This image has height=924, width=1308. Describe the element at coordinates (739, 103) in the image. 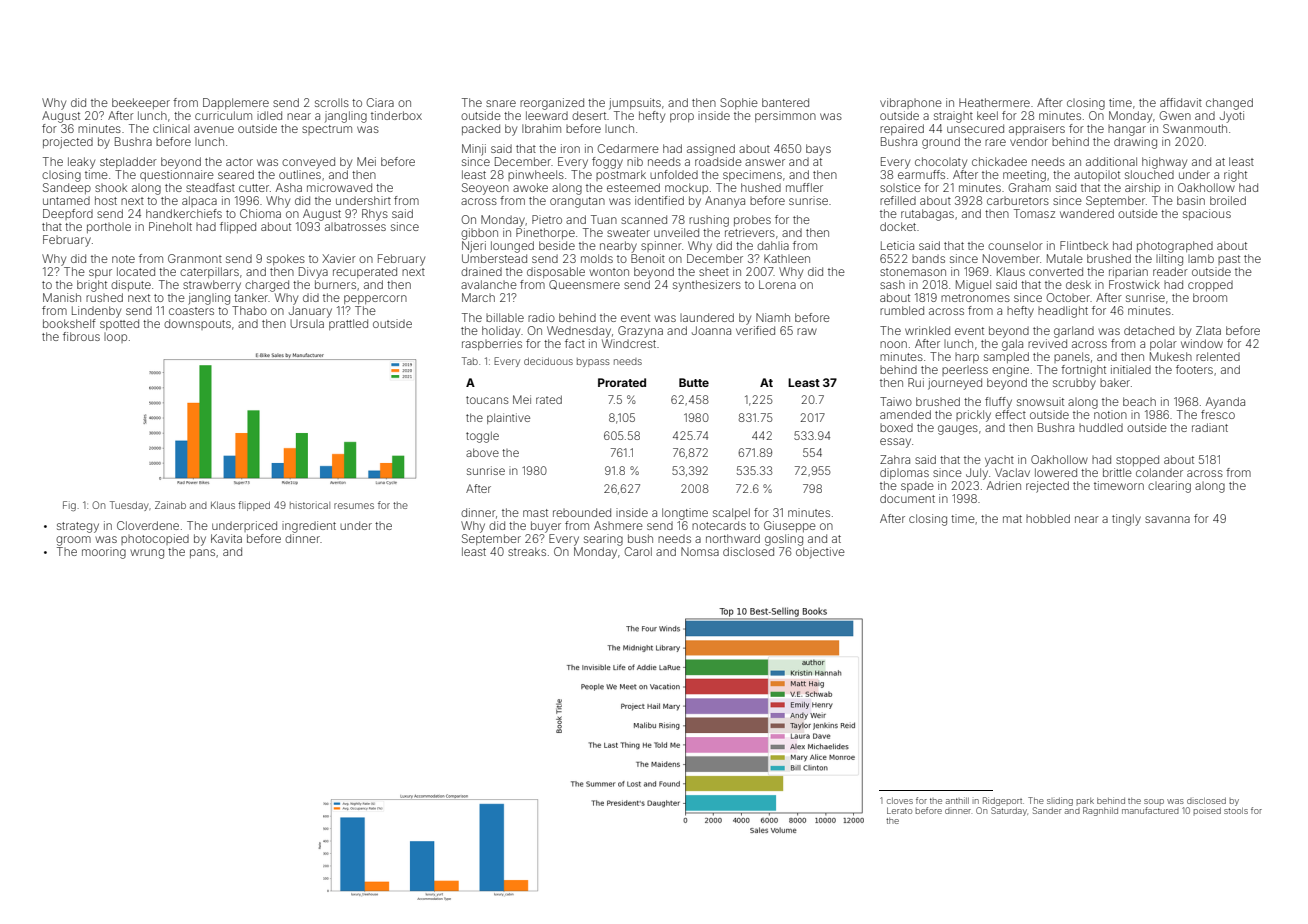

I see `Sophie` at that location.
